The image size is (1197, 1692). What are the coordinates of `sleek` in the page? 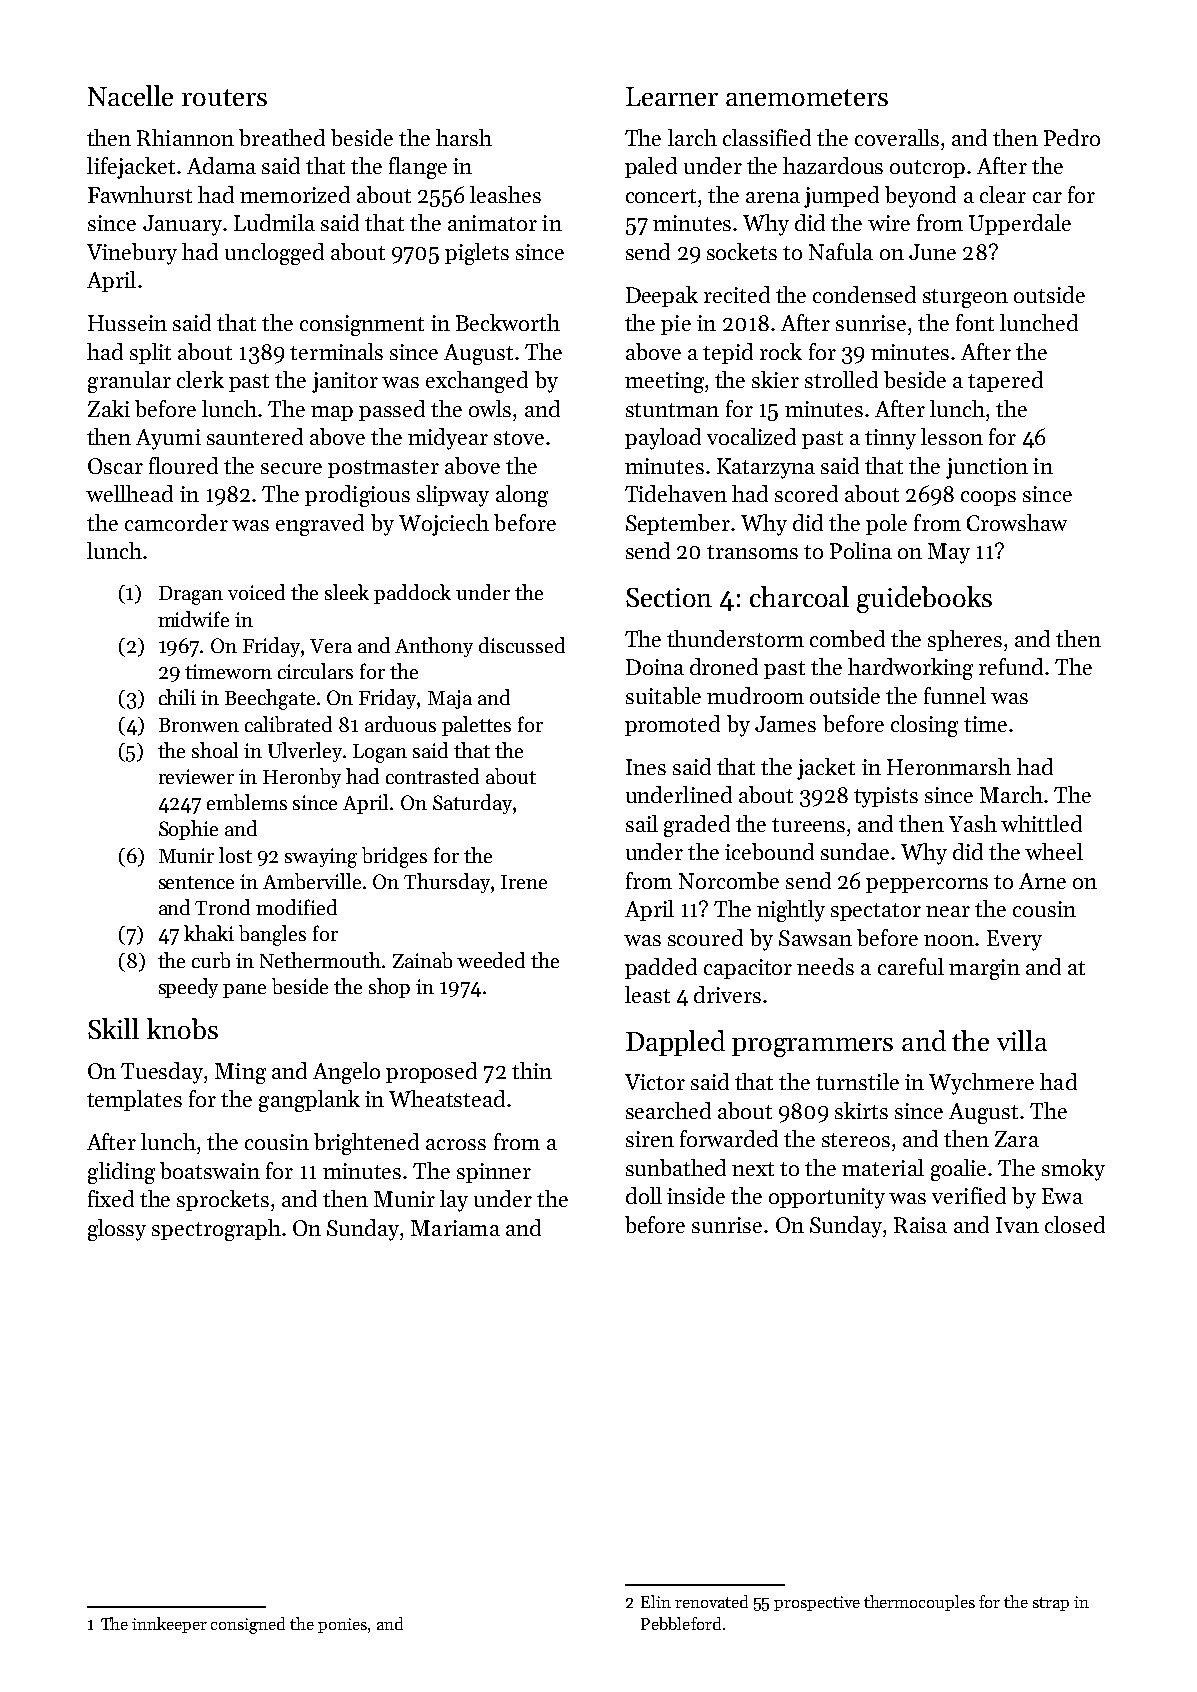 It's located at (347, 592).
